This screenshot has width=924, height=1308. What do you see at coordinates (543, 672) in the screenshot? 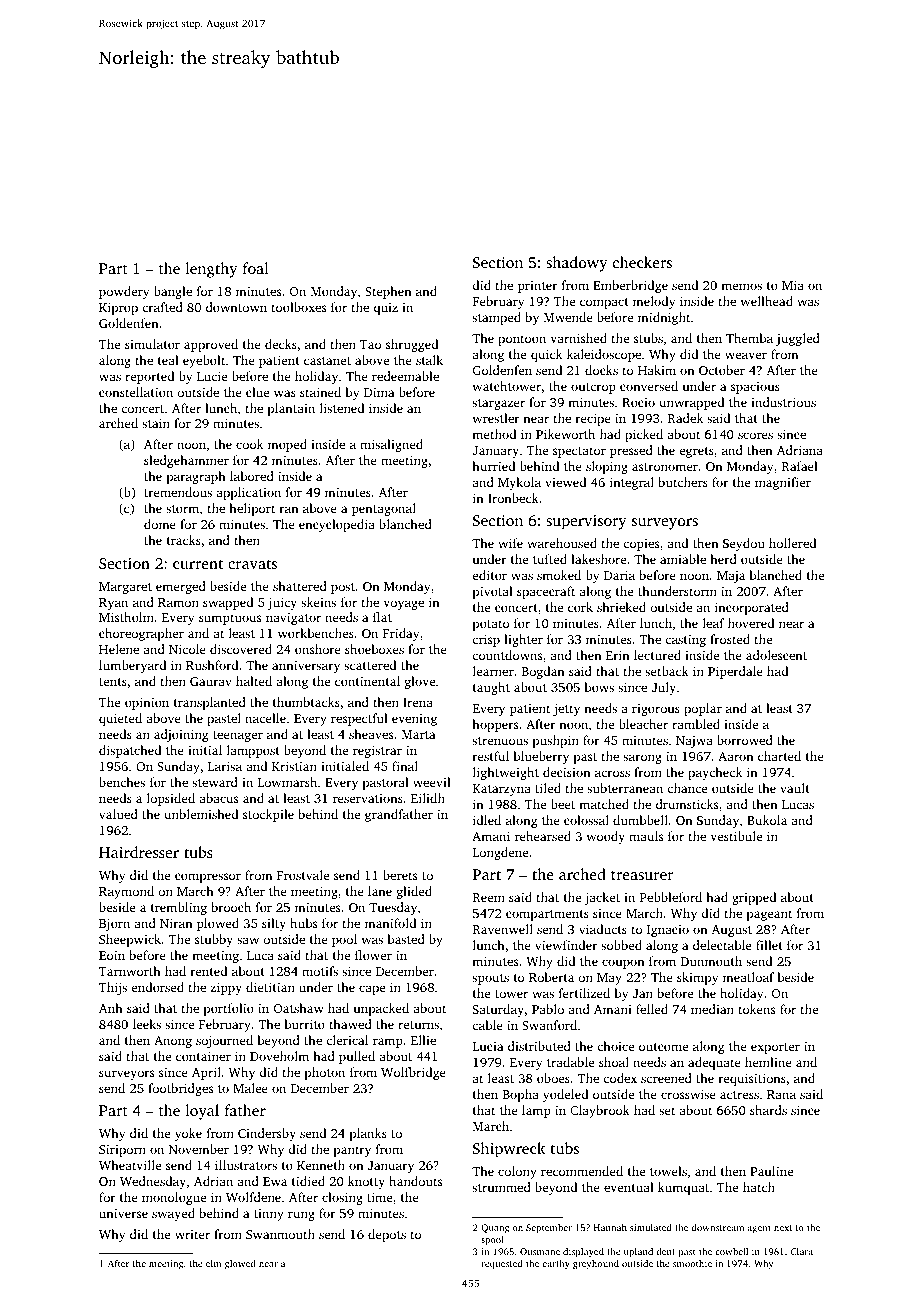
I see `Bogdan` at bounding box center [543, 672].
